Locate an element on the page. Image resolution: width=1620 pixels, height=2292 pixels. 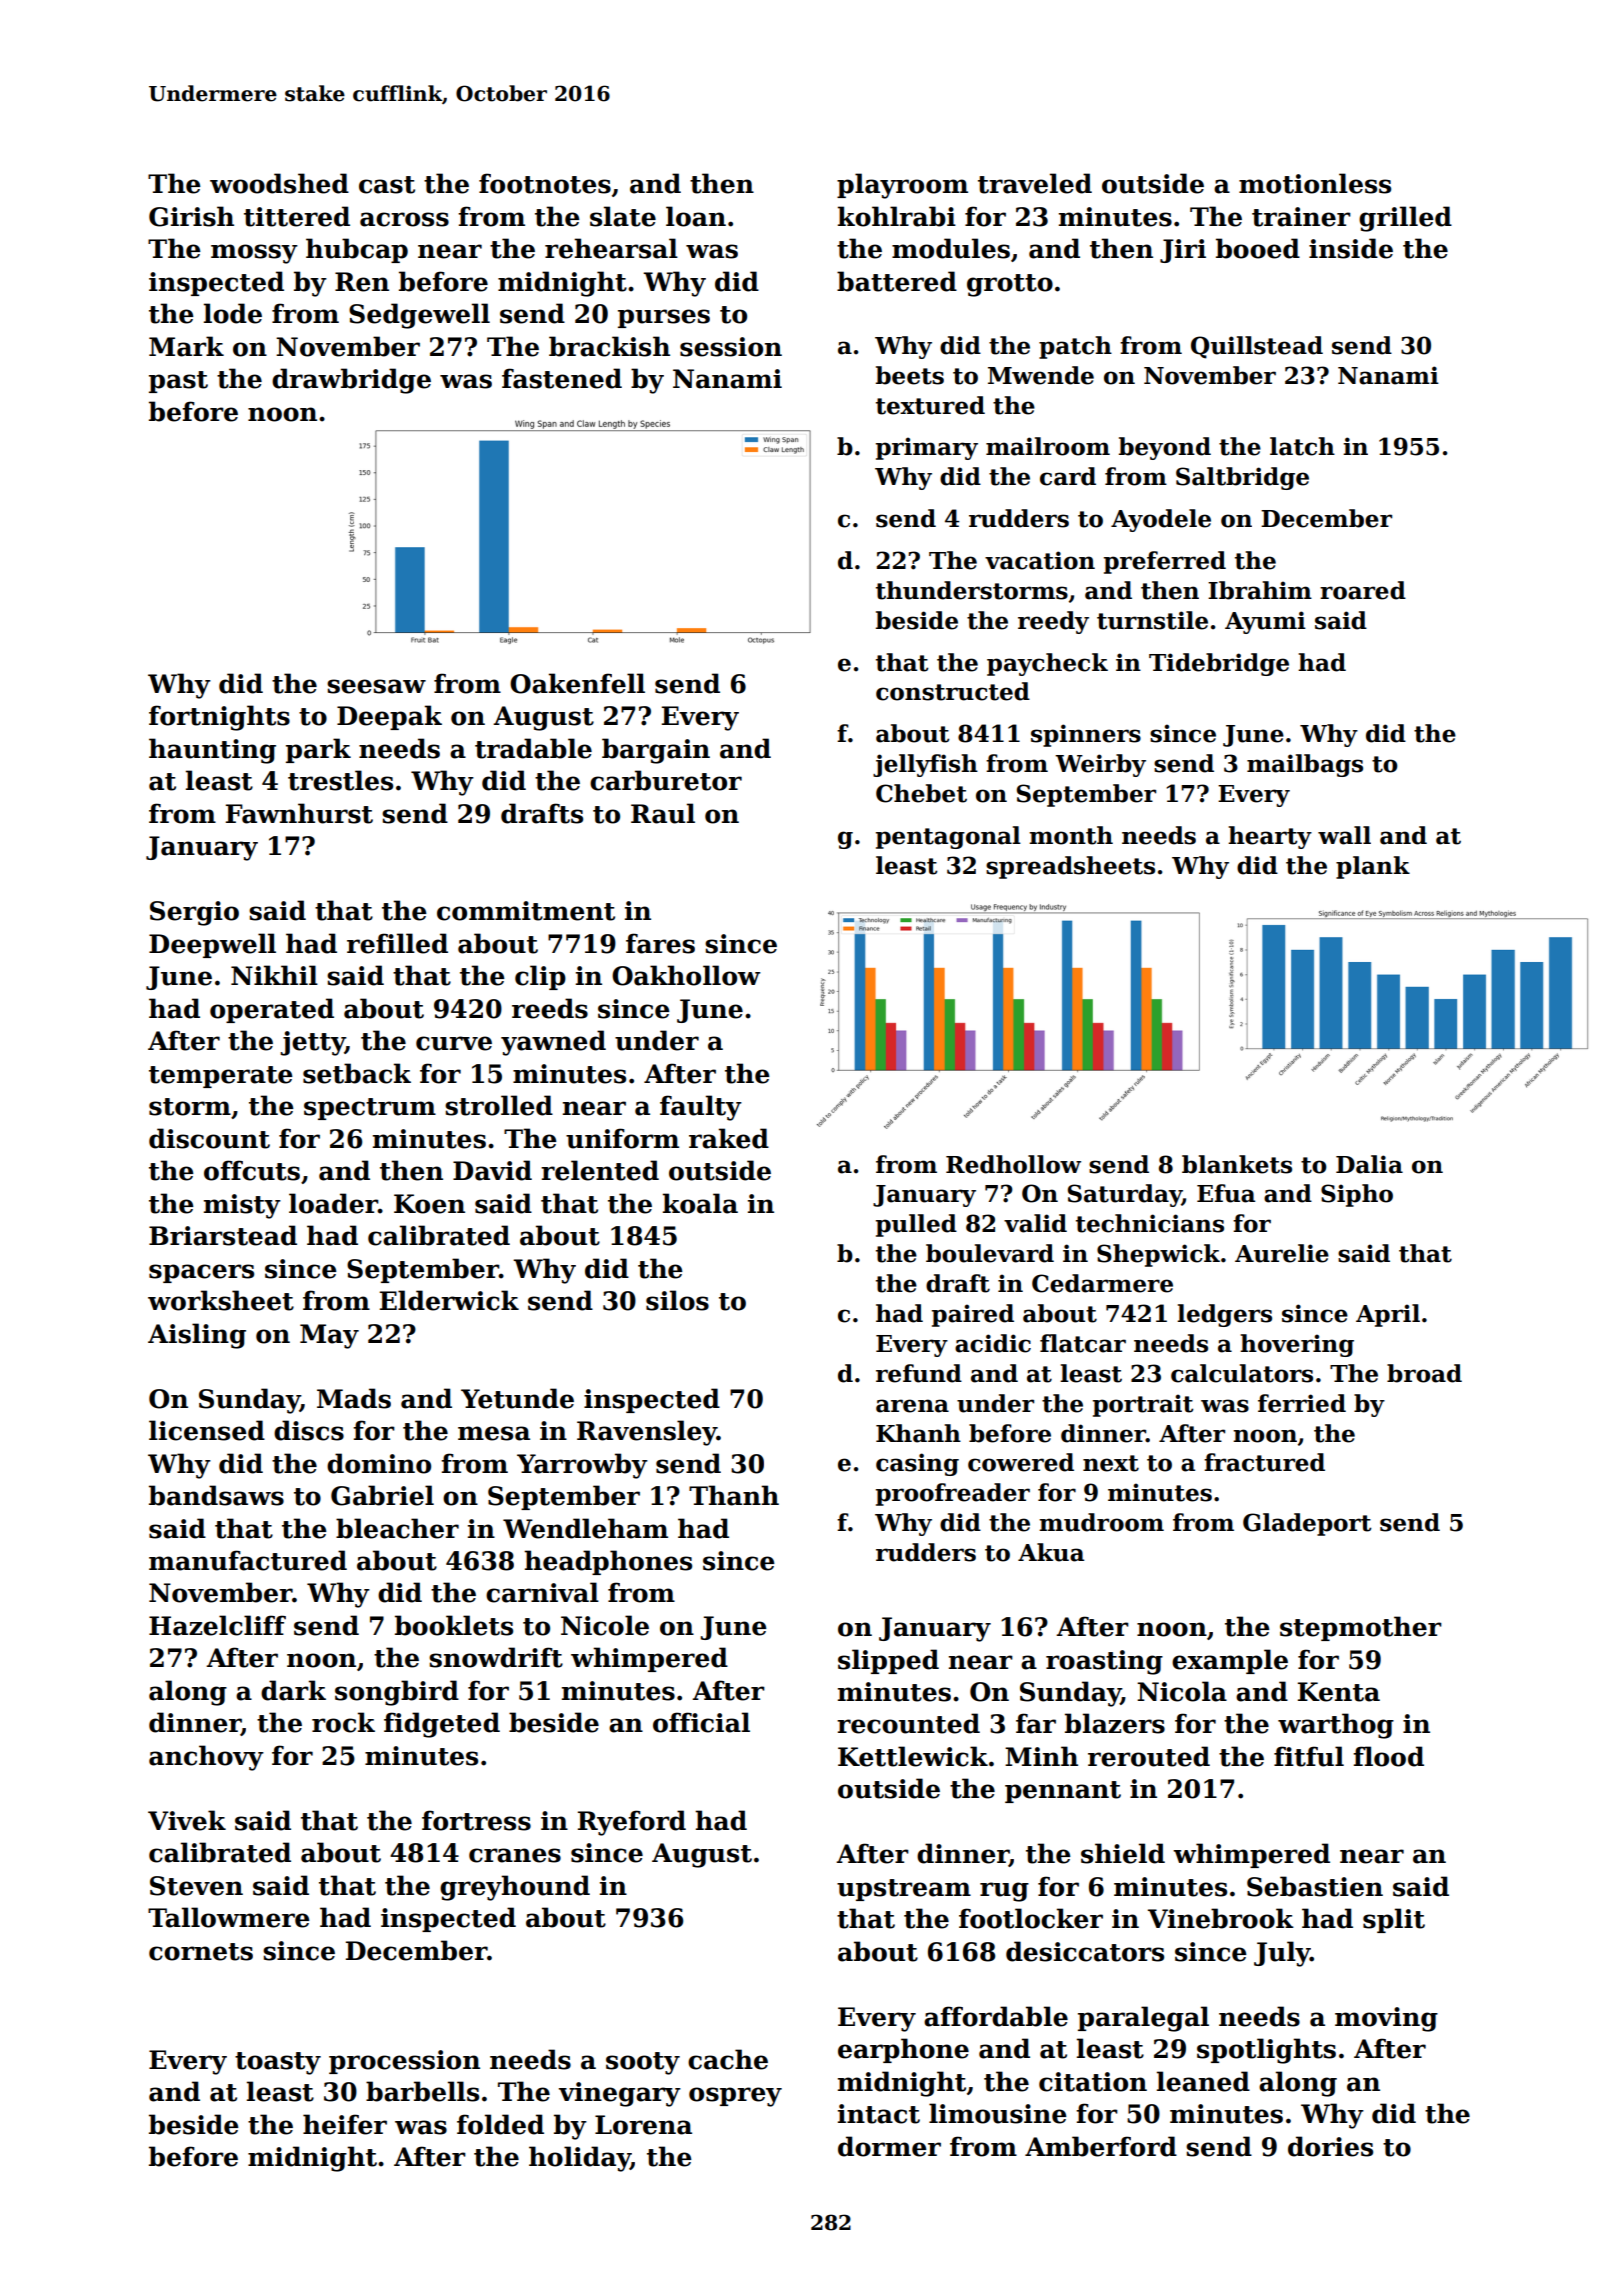
jellyfish is located at coordinates (925, 765).
